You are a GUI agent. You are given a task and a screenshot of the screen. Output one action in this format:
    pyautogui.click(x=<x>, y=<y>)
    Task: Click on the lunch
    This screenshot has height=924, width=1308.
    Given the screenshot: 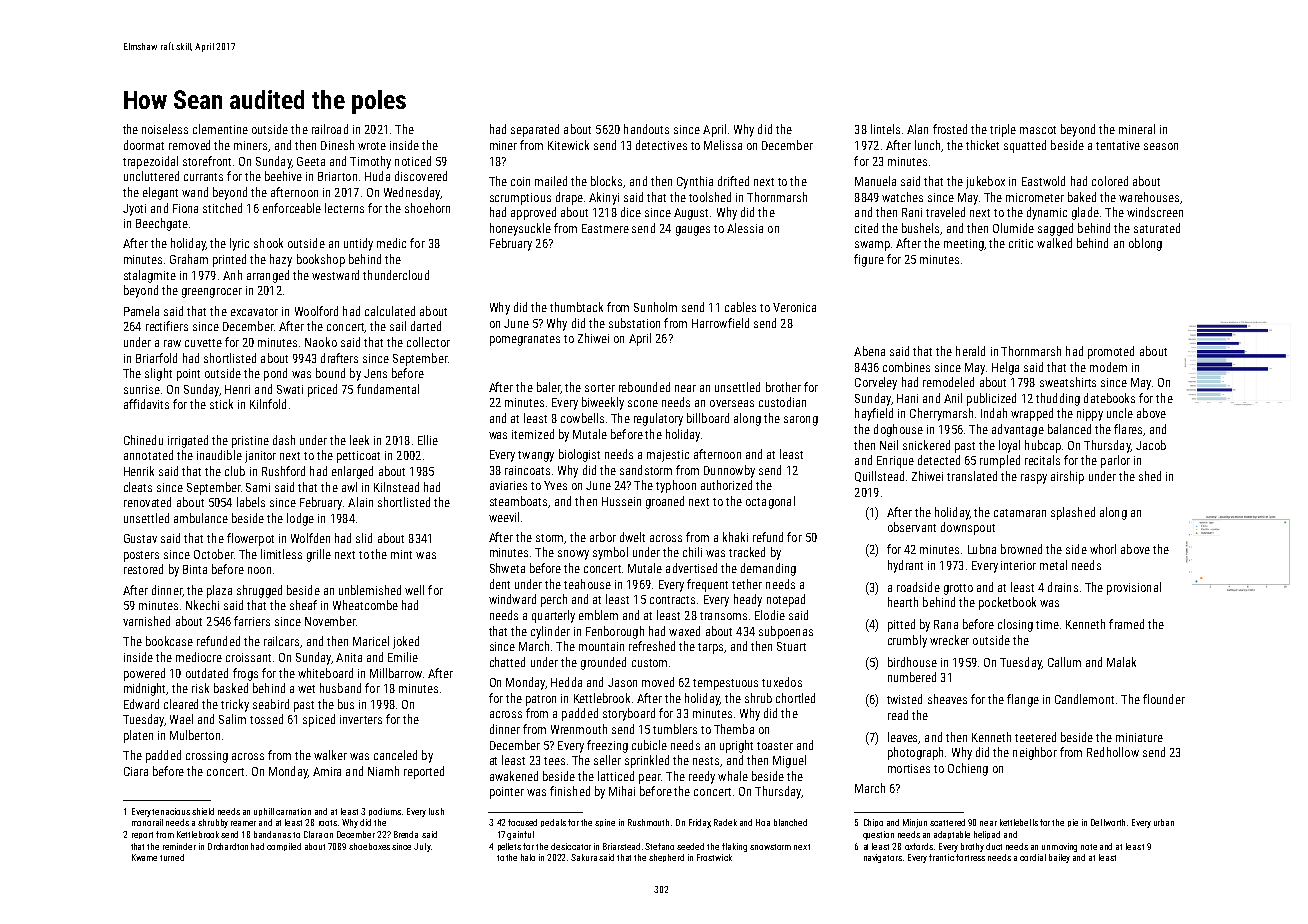 What is the action you would take?
    pyautogui.click(x=927, y=145)
